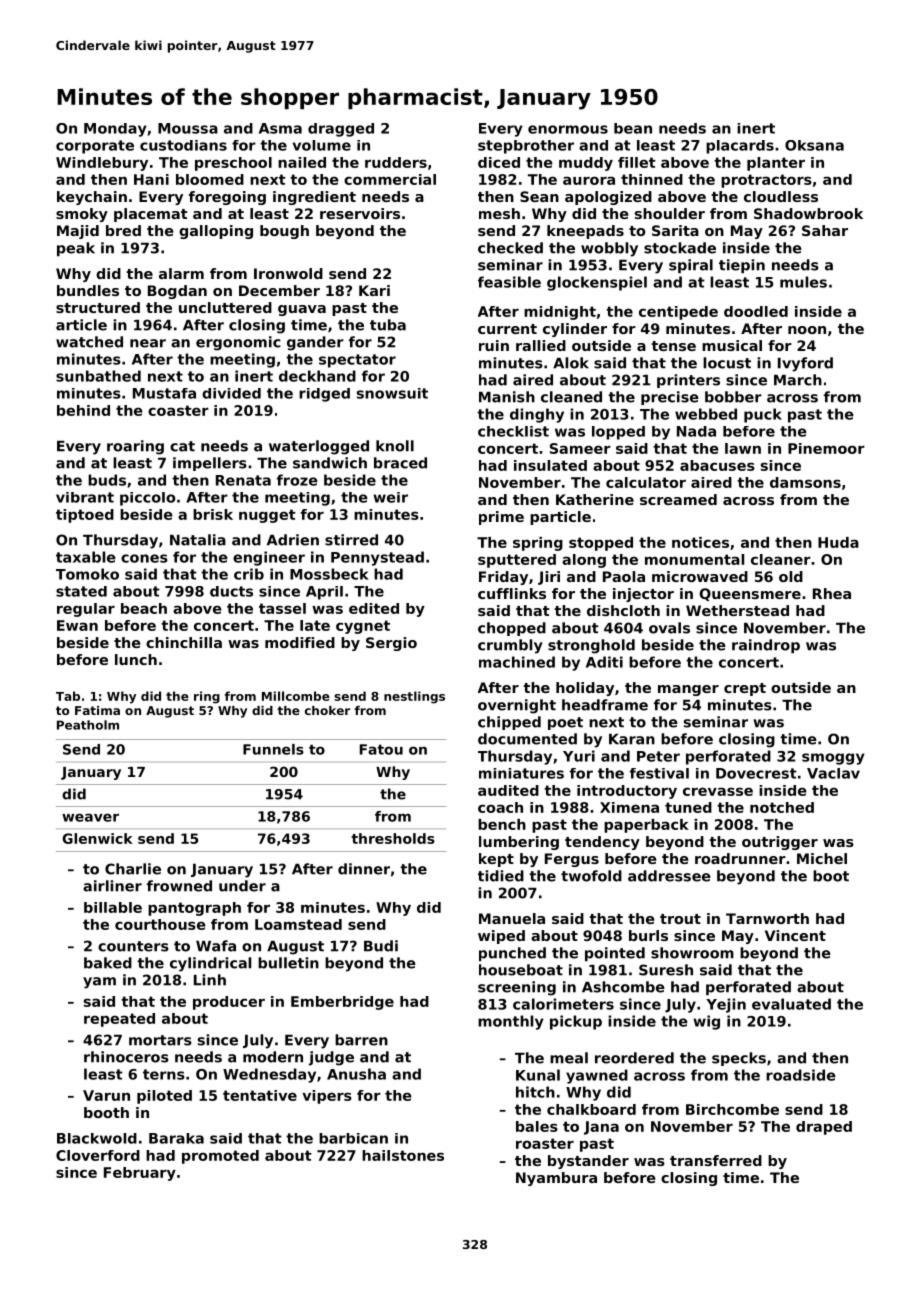  Describe the element at coordinates (400, 463) in the screenshot. I see `braced` at that location.
